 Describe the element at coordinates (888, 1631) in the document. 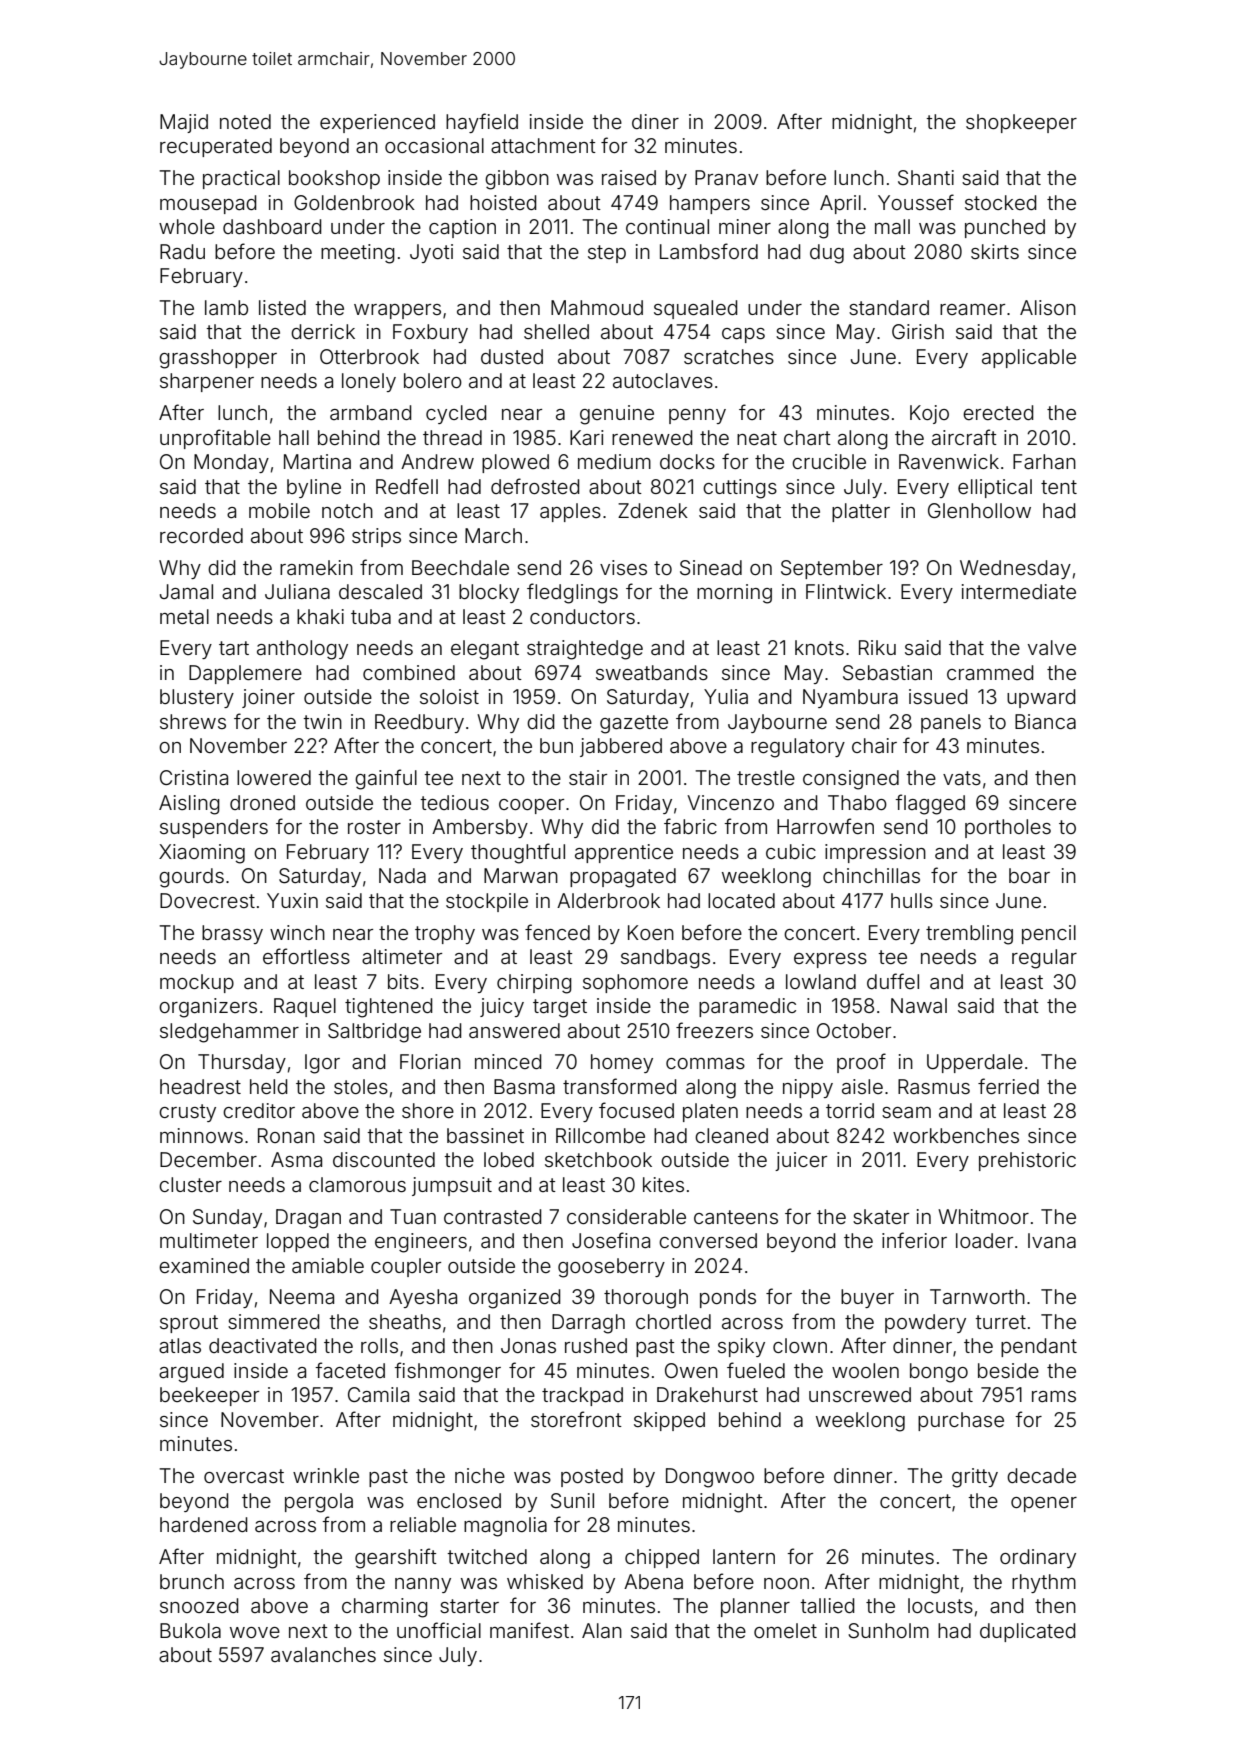

I see `Sunholm` at that location.
